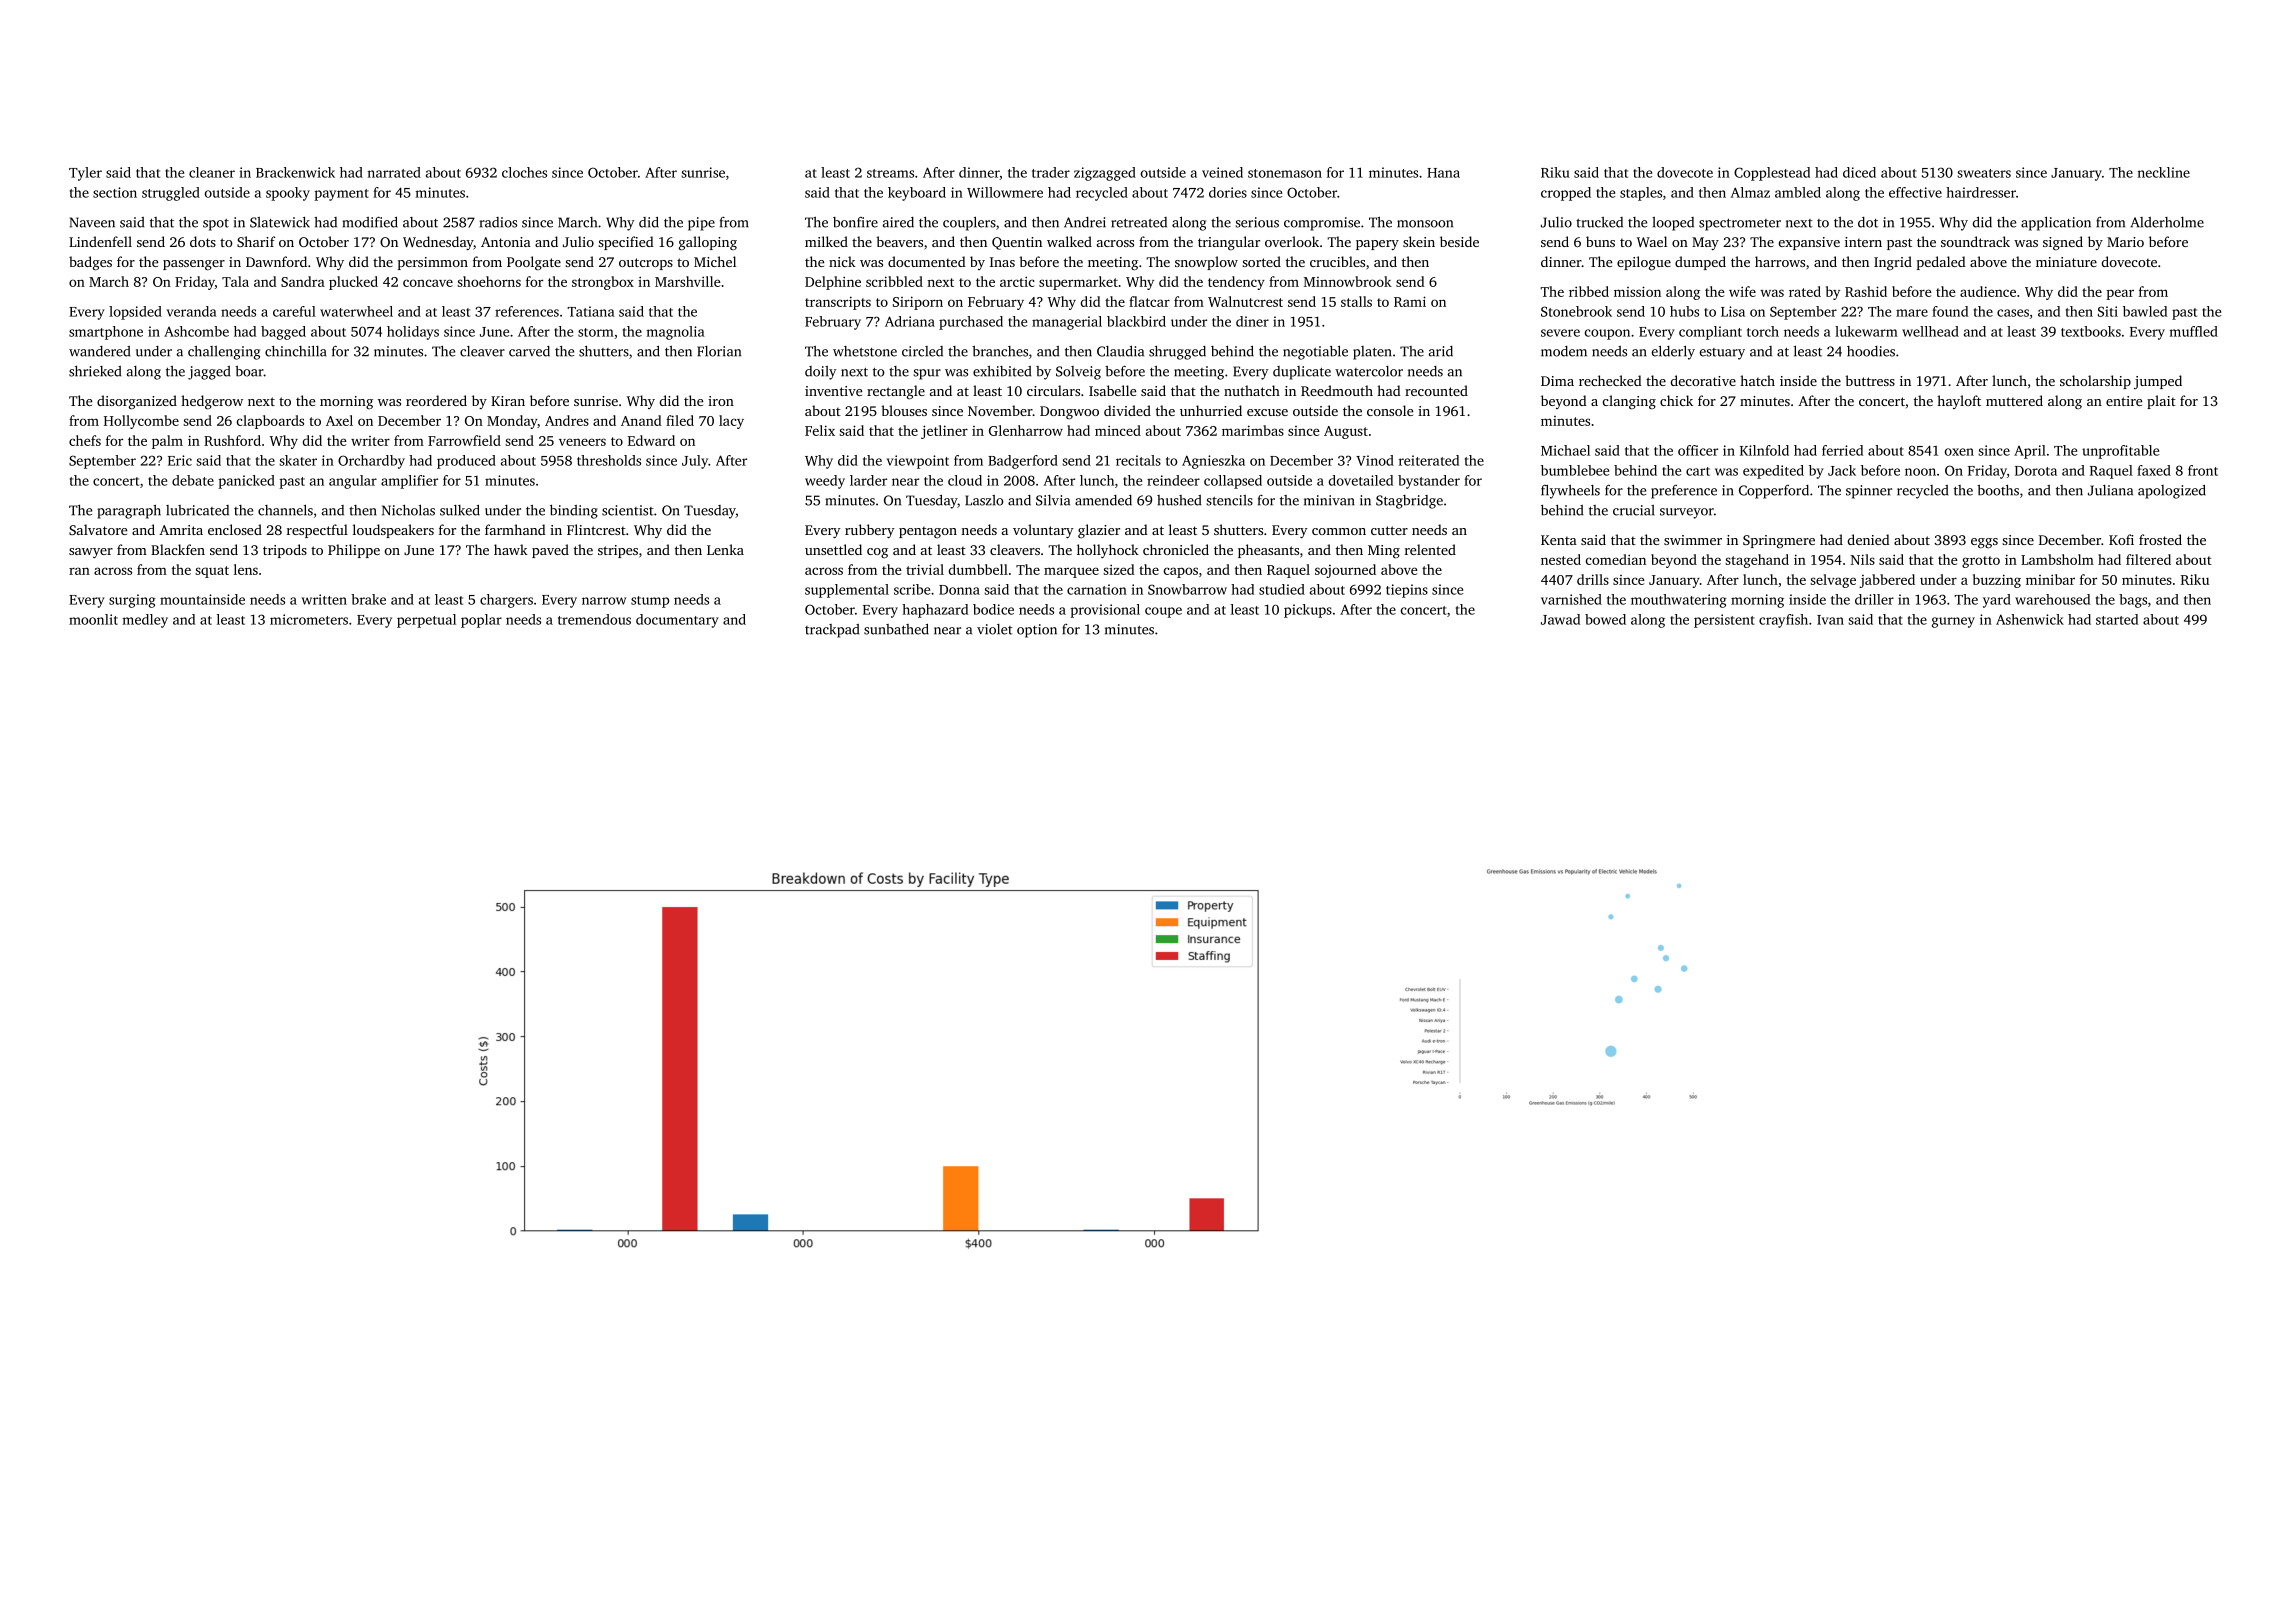  Describe the element at coordinates (481, 621) in the document. I see `poplar` at that location.
